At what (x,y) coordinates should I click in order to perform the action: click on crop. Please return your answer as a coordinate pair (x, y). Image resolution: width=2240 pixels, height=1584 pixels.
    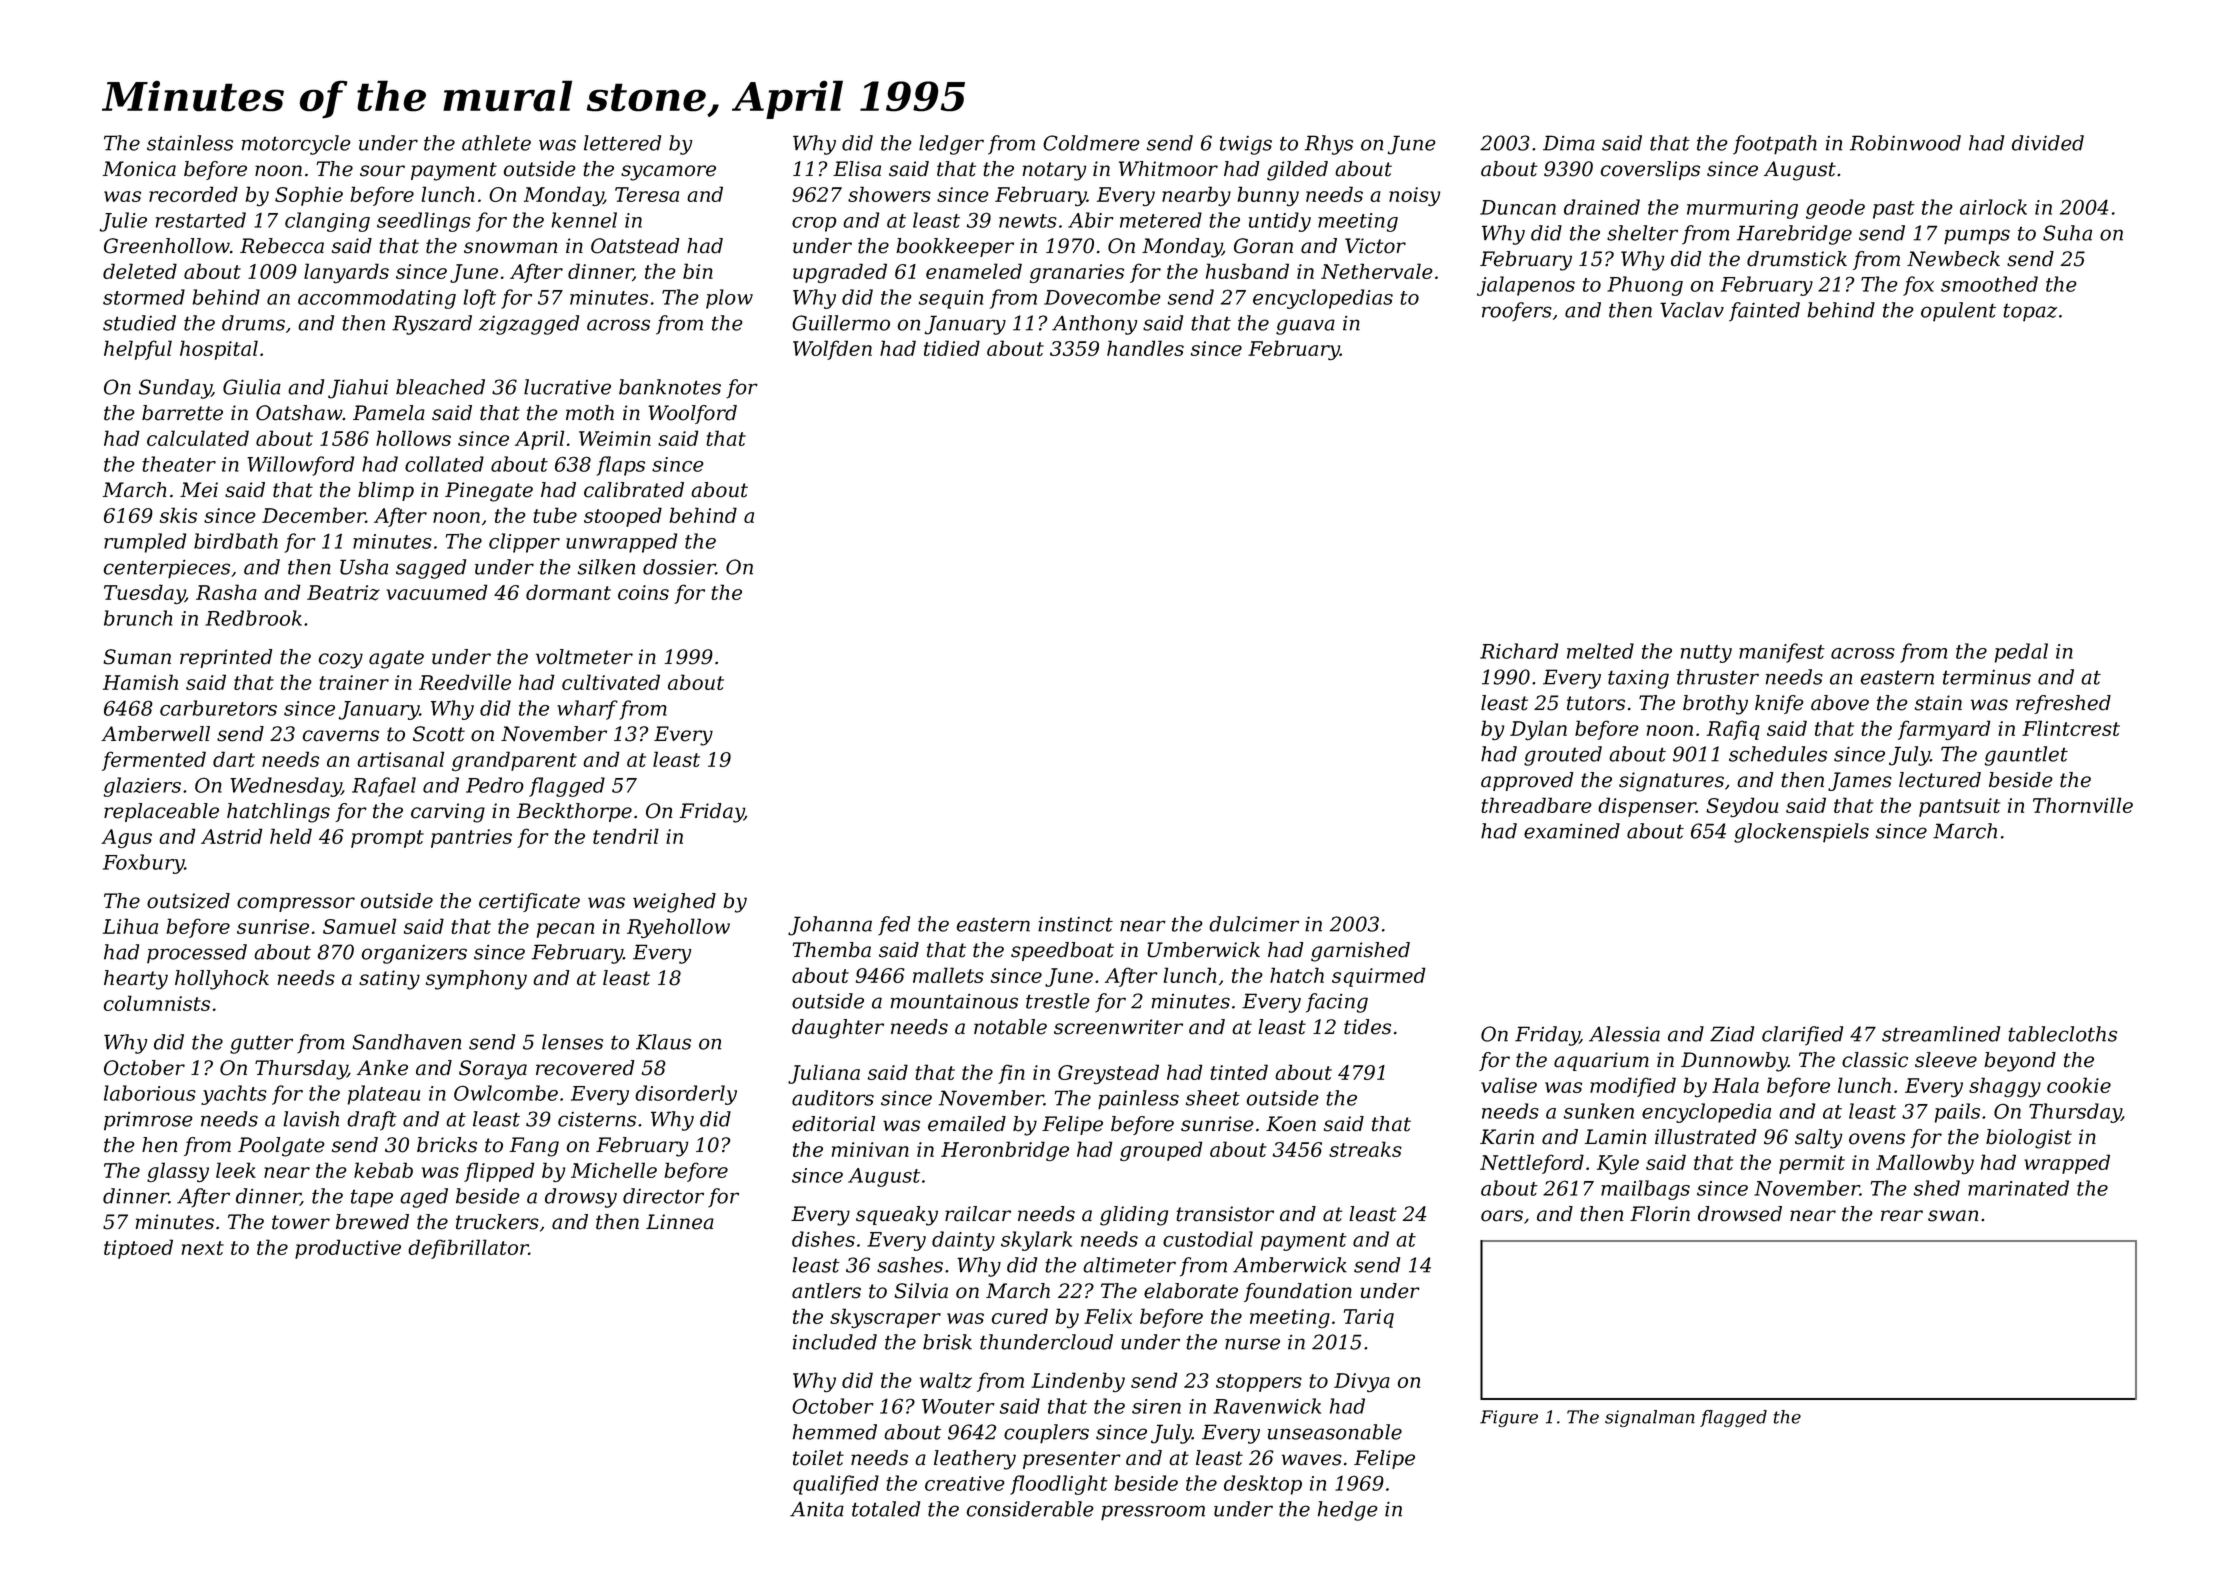
    Looking at the image, I should click on (814, 224).
